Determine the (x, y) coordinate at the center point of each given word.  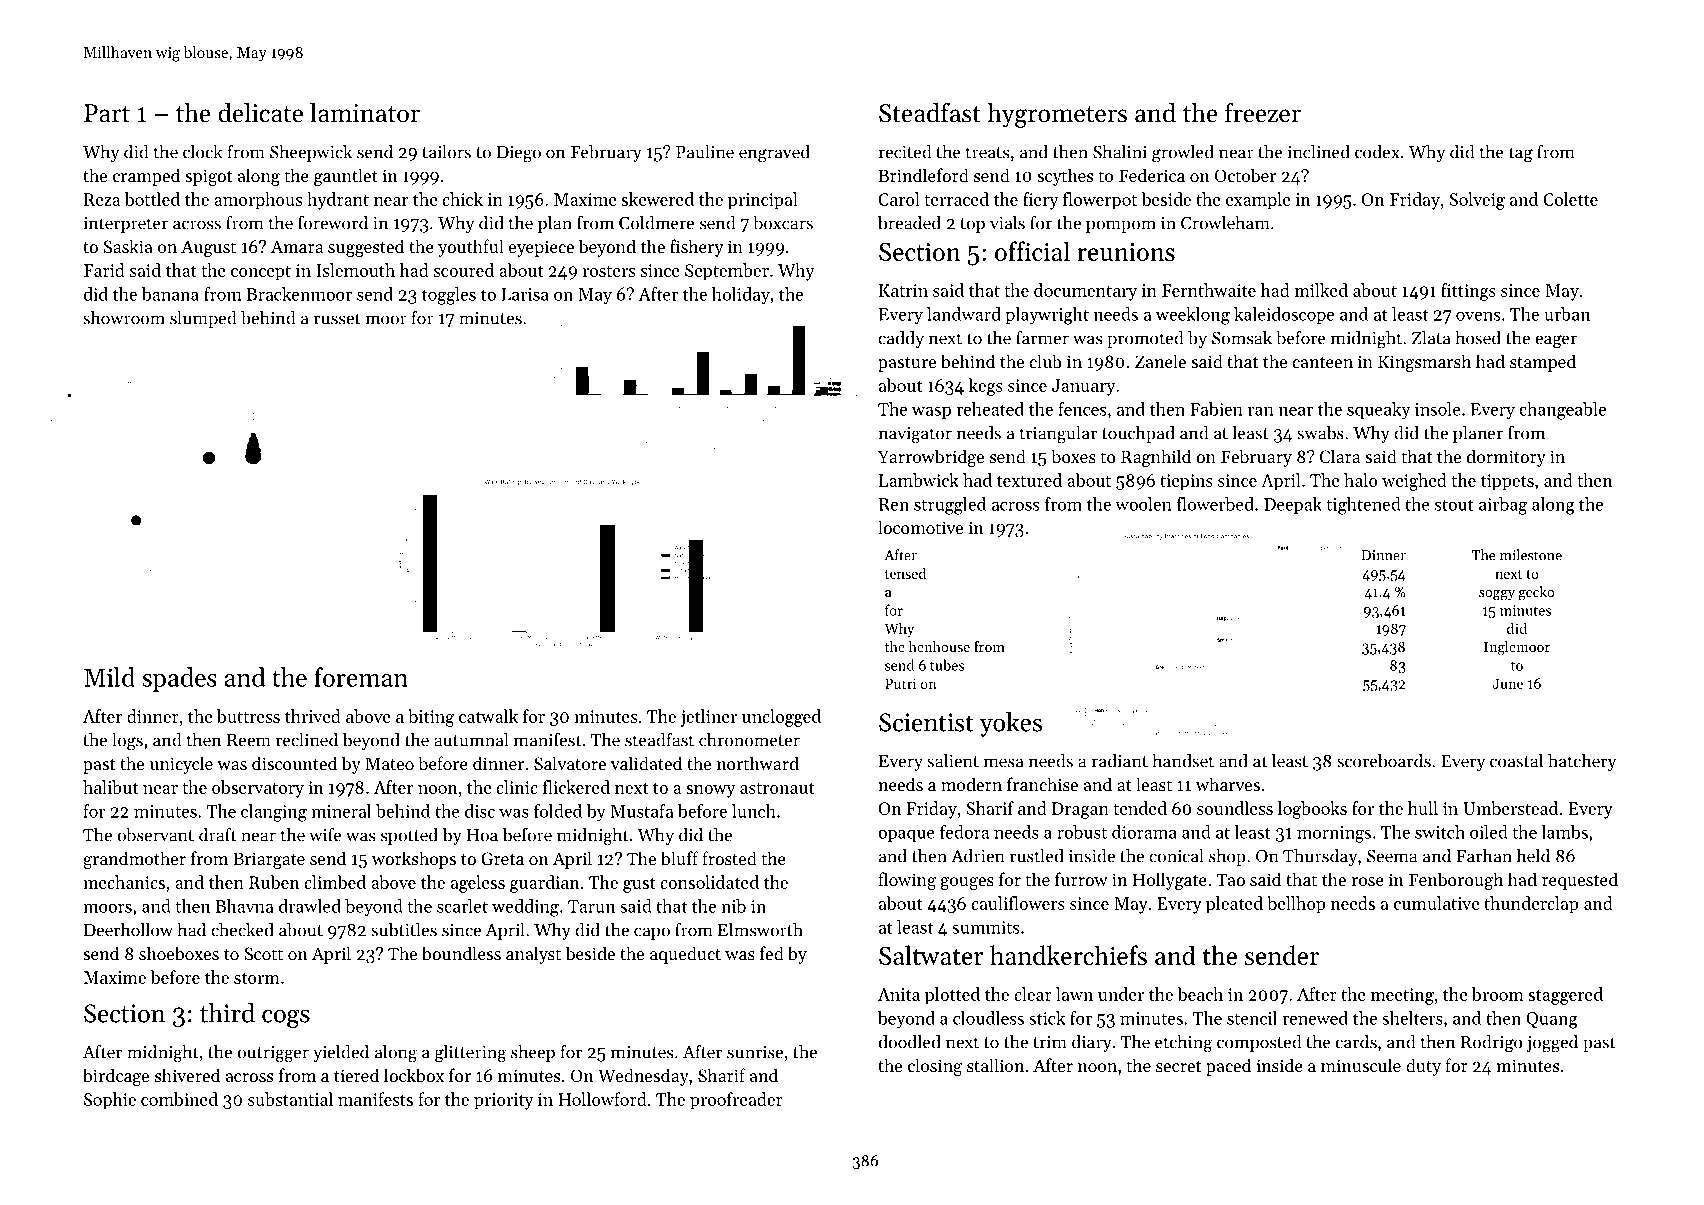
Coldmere (656, 223)
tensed (905, 573)
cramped (146, 177)
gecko (1536, 593)
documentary (1085, 292)
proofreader (736, 1101)
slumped (203, 319)
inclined (1319, 152)
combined (179, 1099)
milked (1321, 290)
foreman (361, 677)
